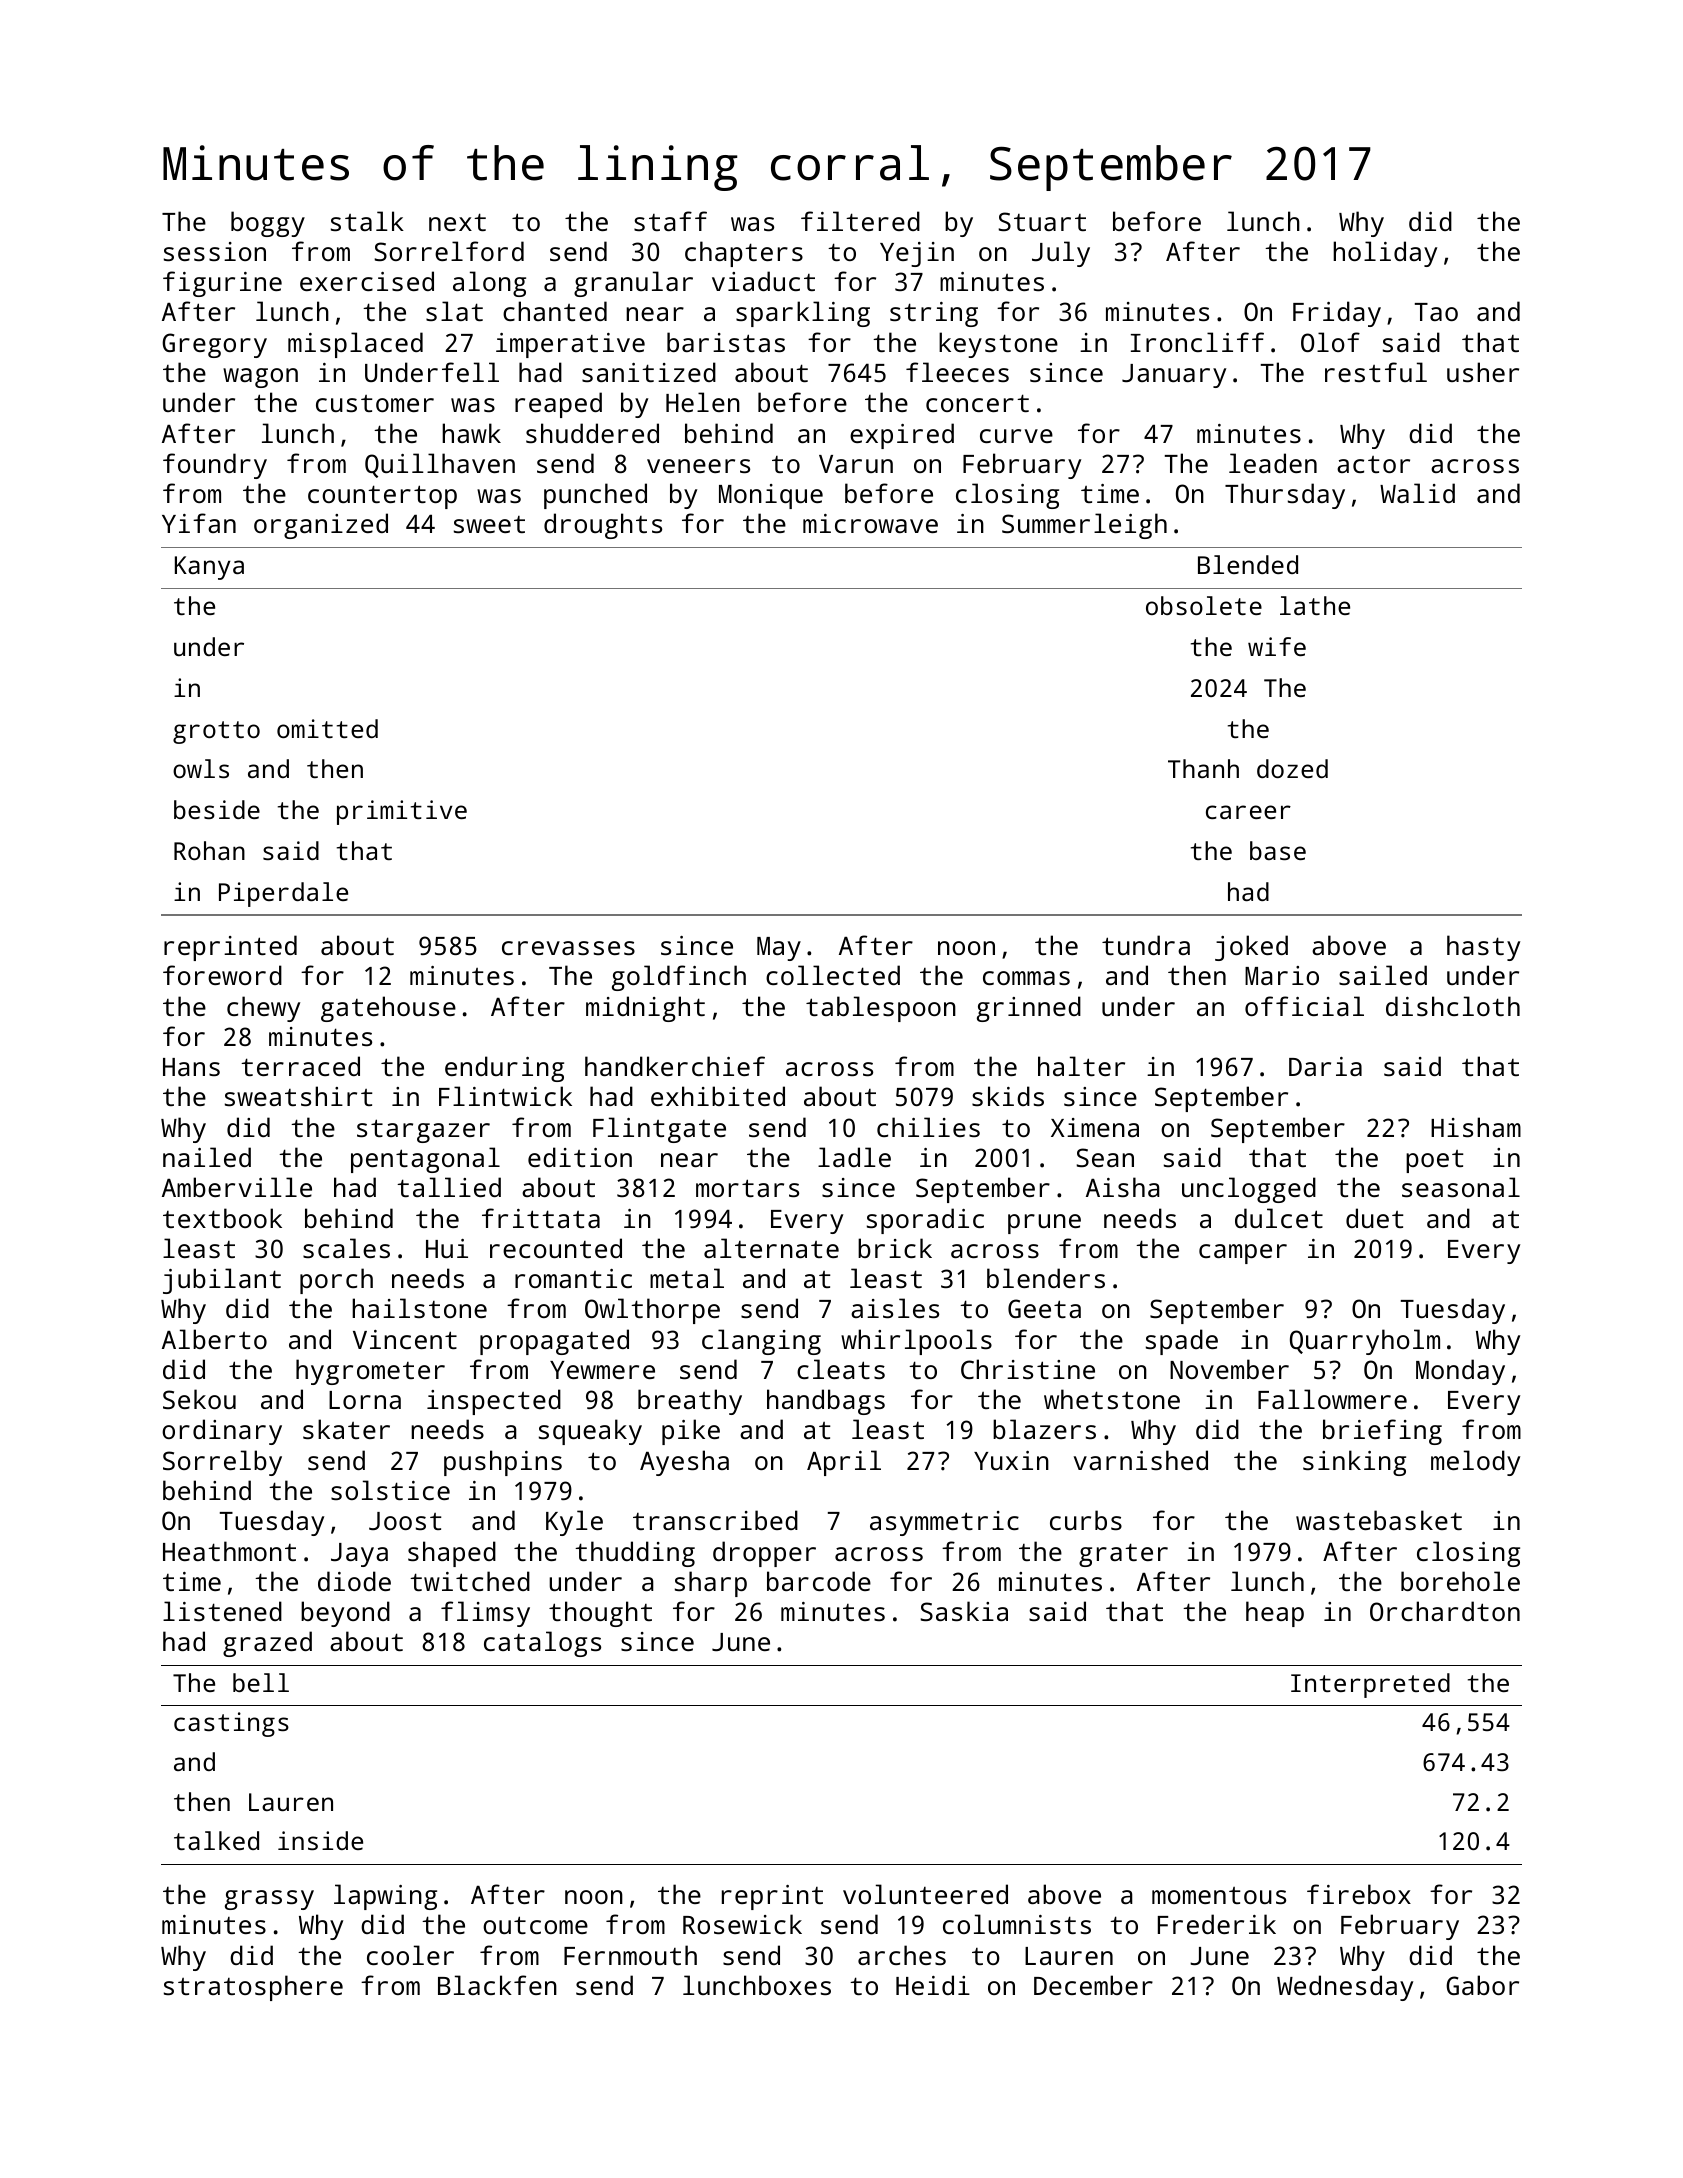 The image size is (1683, 2178). What do you see at coordinates (1197, 342) in the screenshot?
I see `Ironcliff` at bounding box center [1197, 342].
